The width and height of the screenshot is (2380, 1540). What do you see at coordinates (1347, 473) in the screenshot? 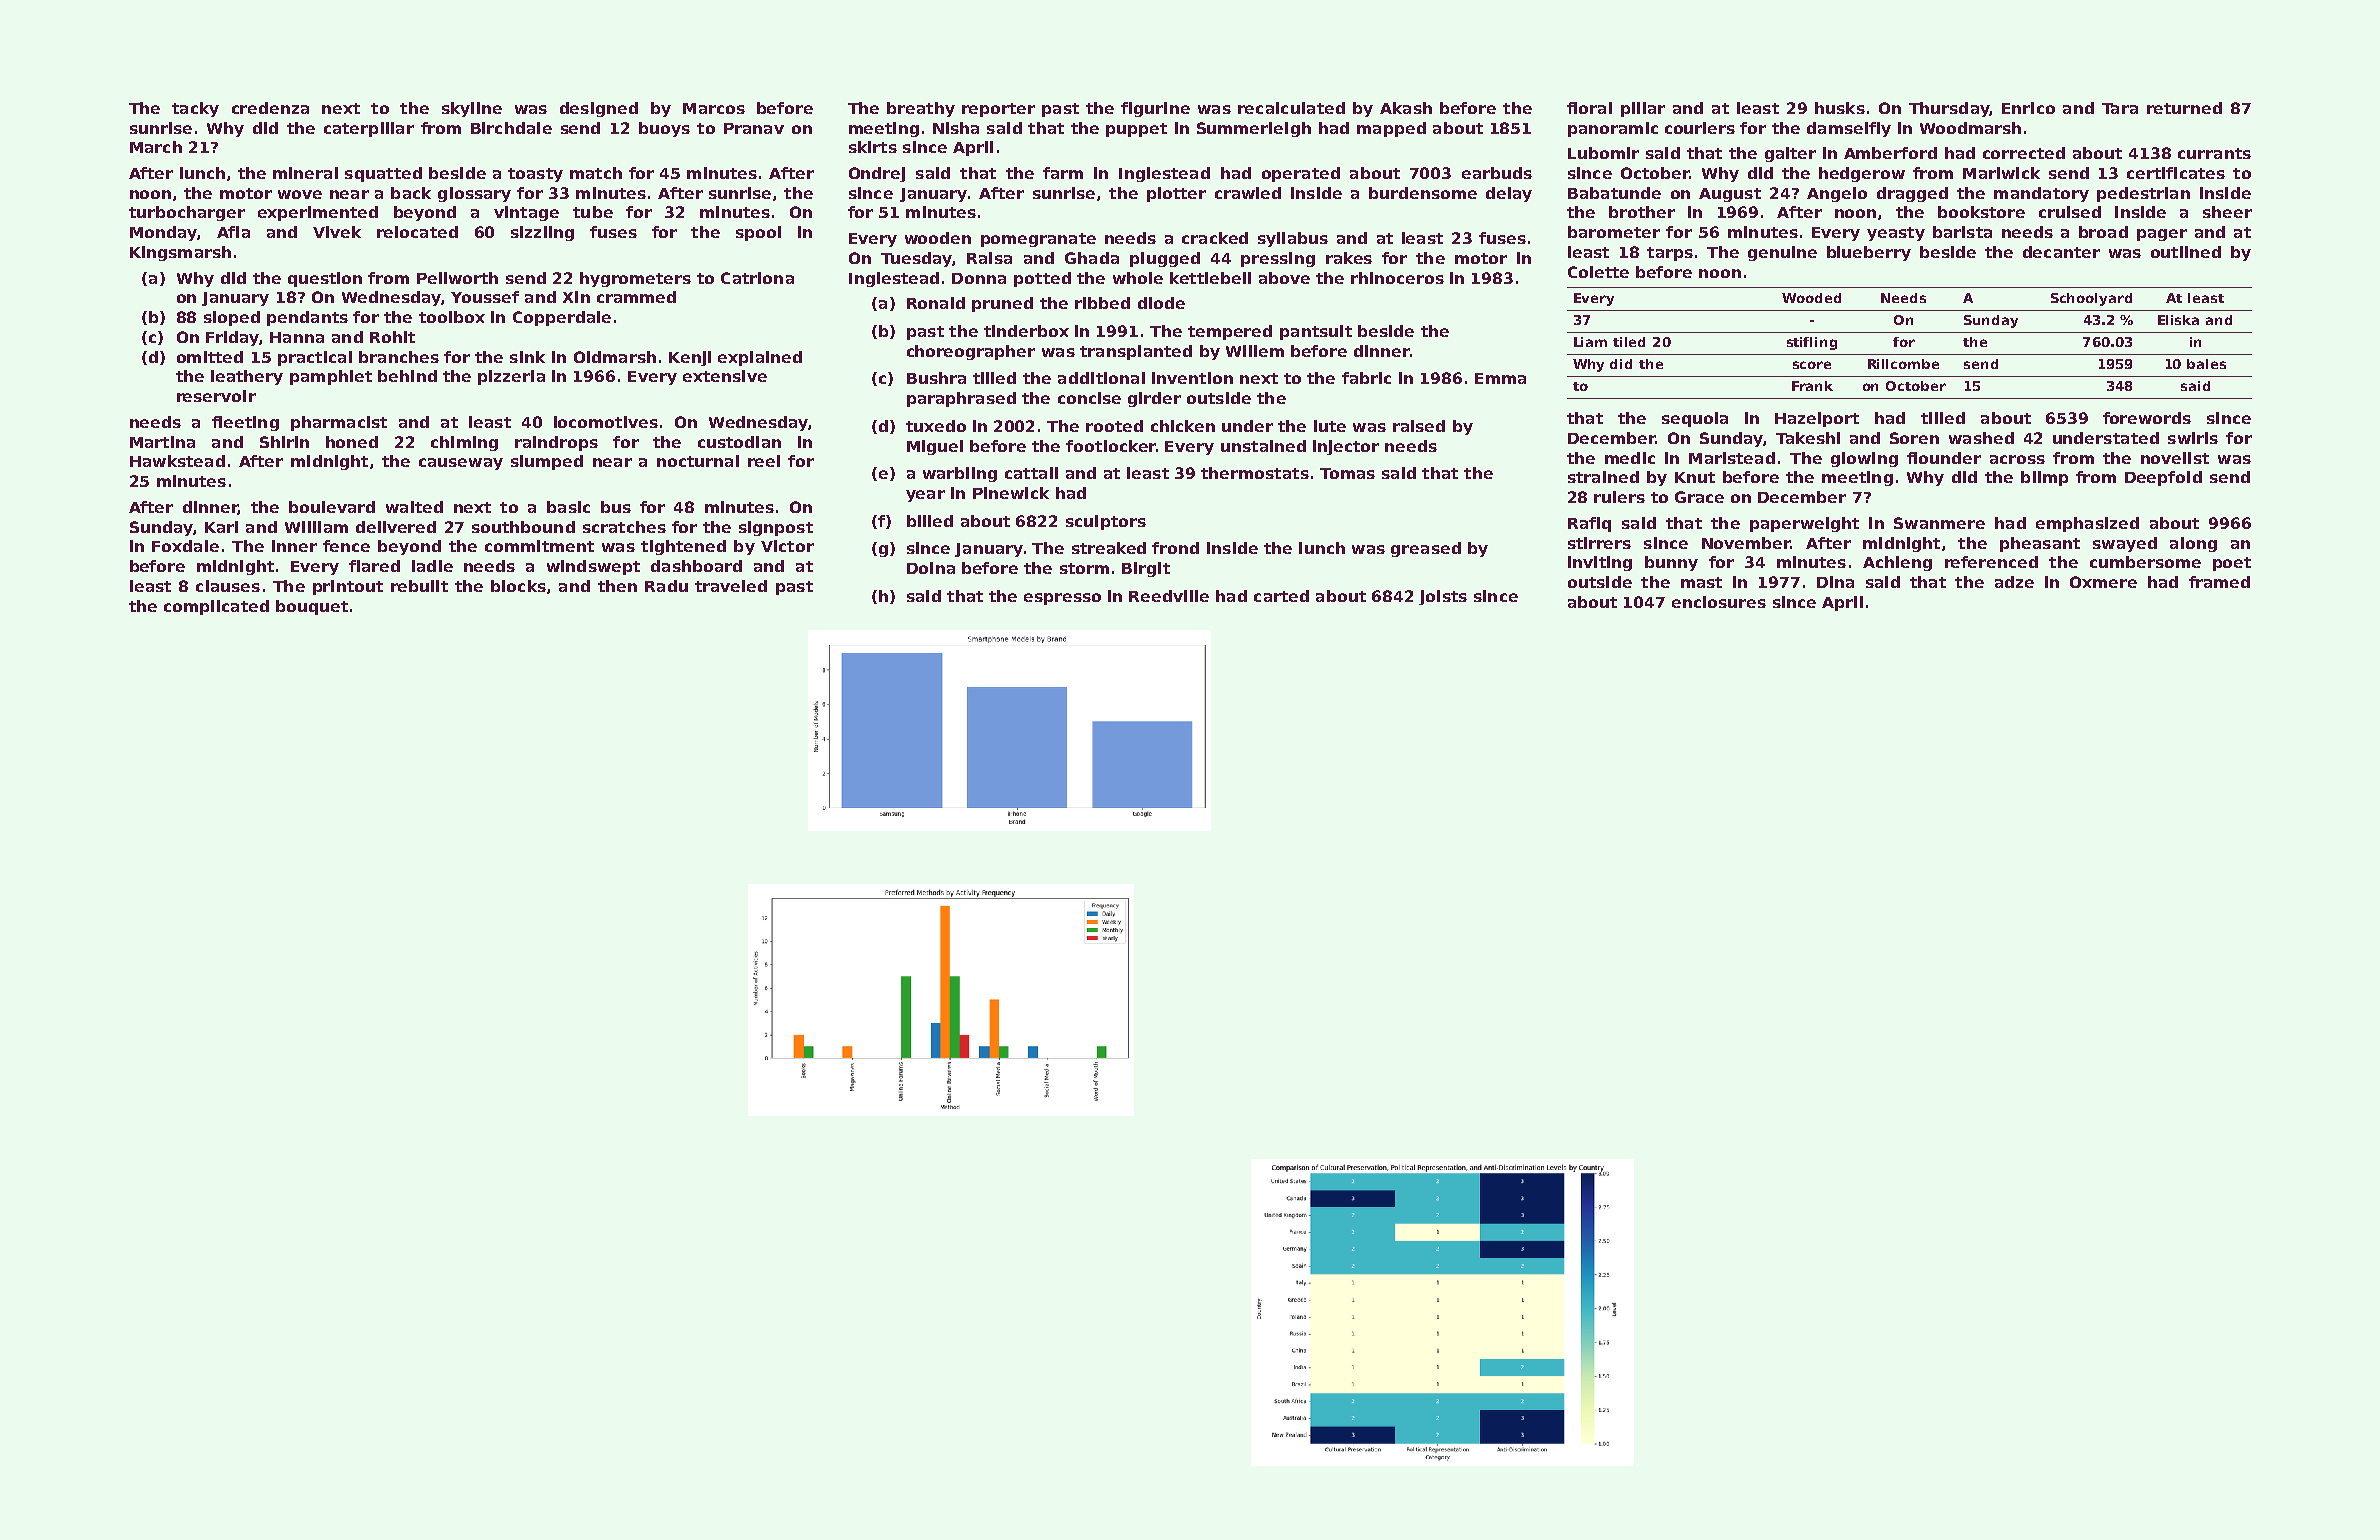
I see `Tomas` at bounding box center [1347, 473].
